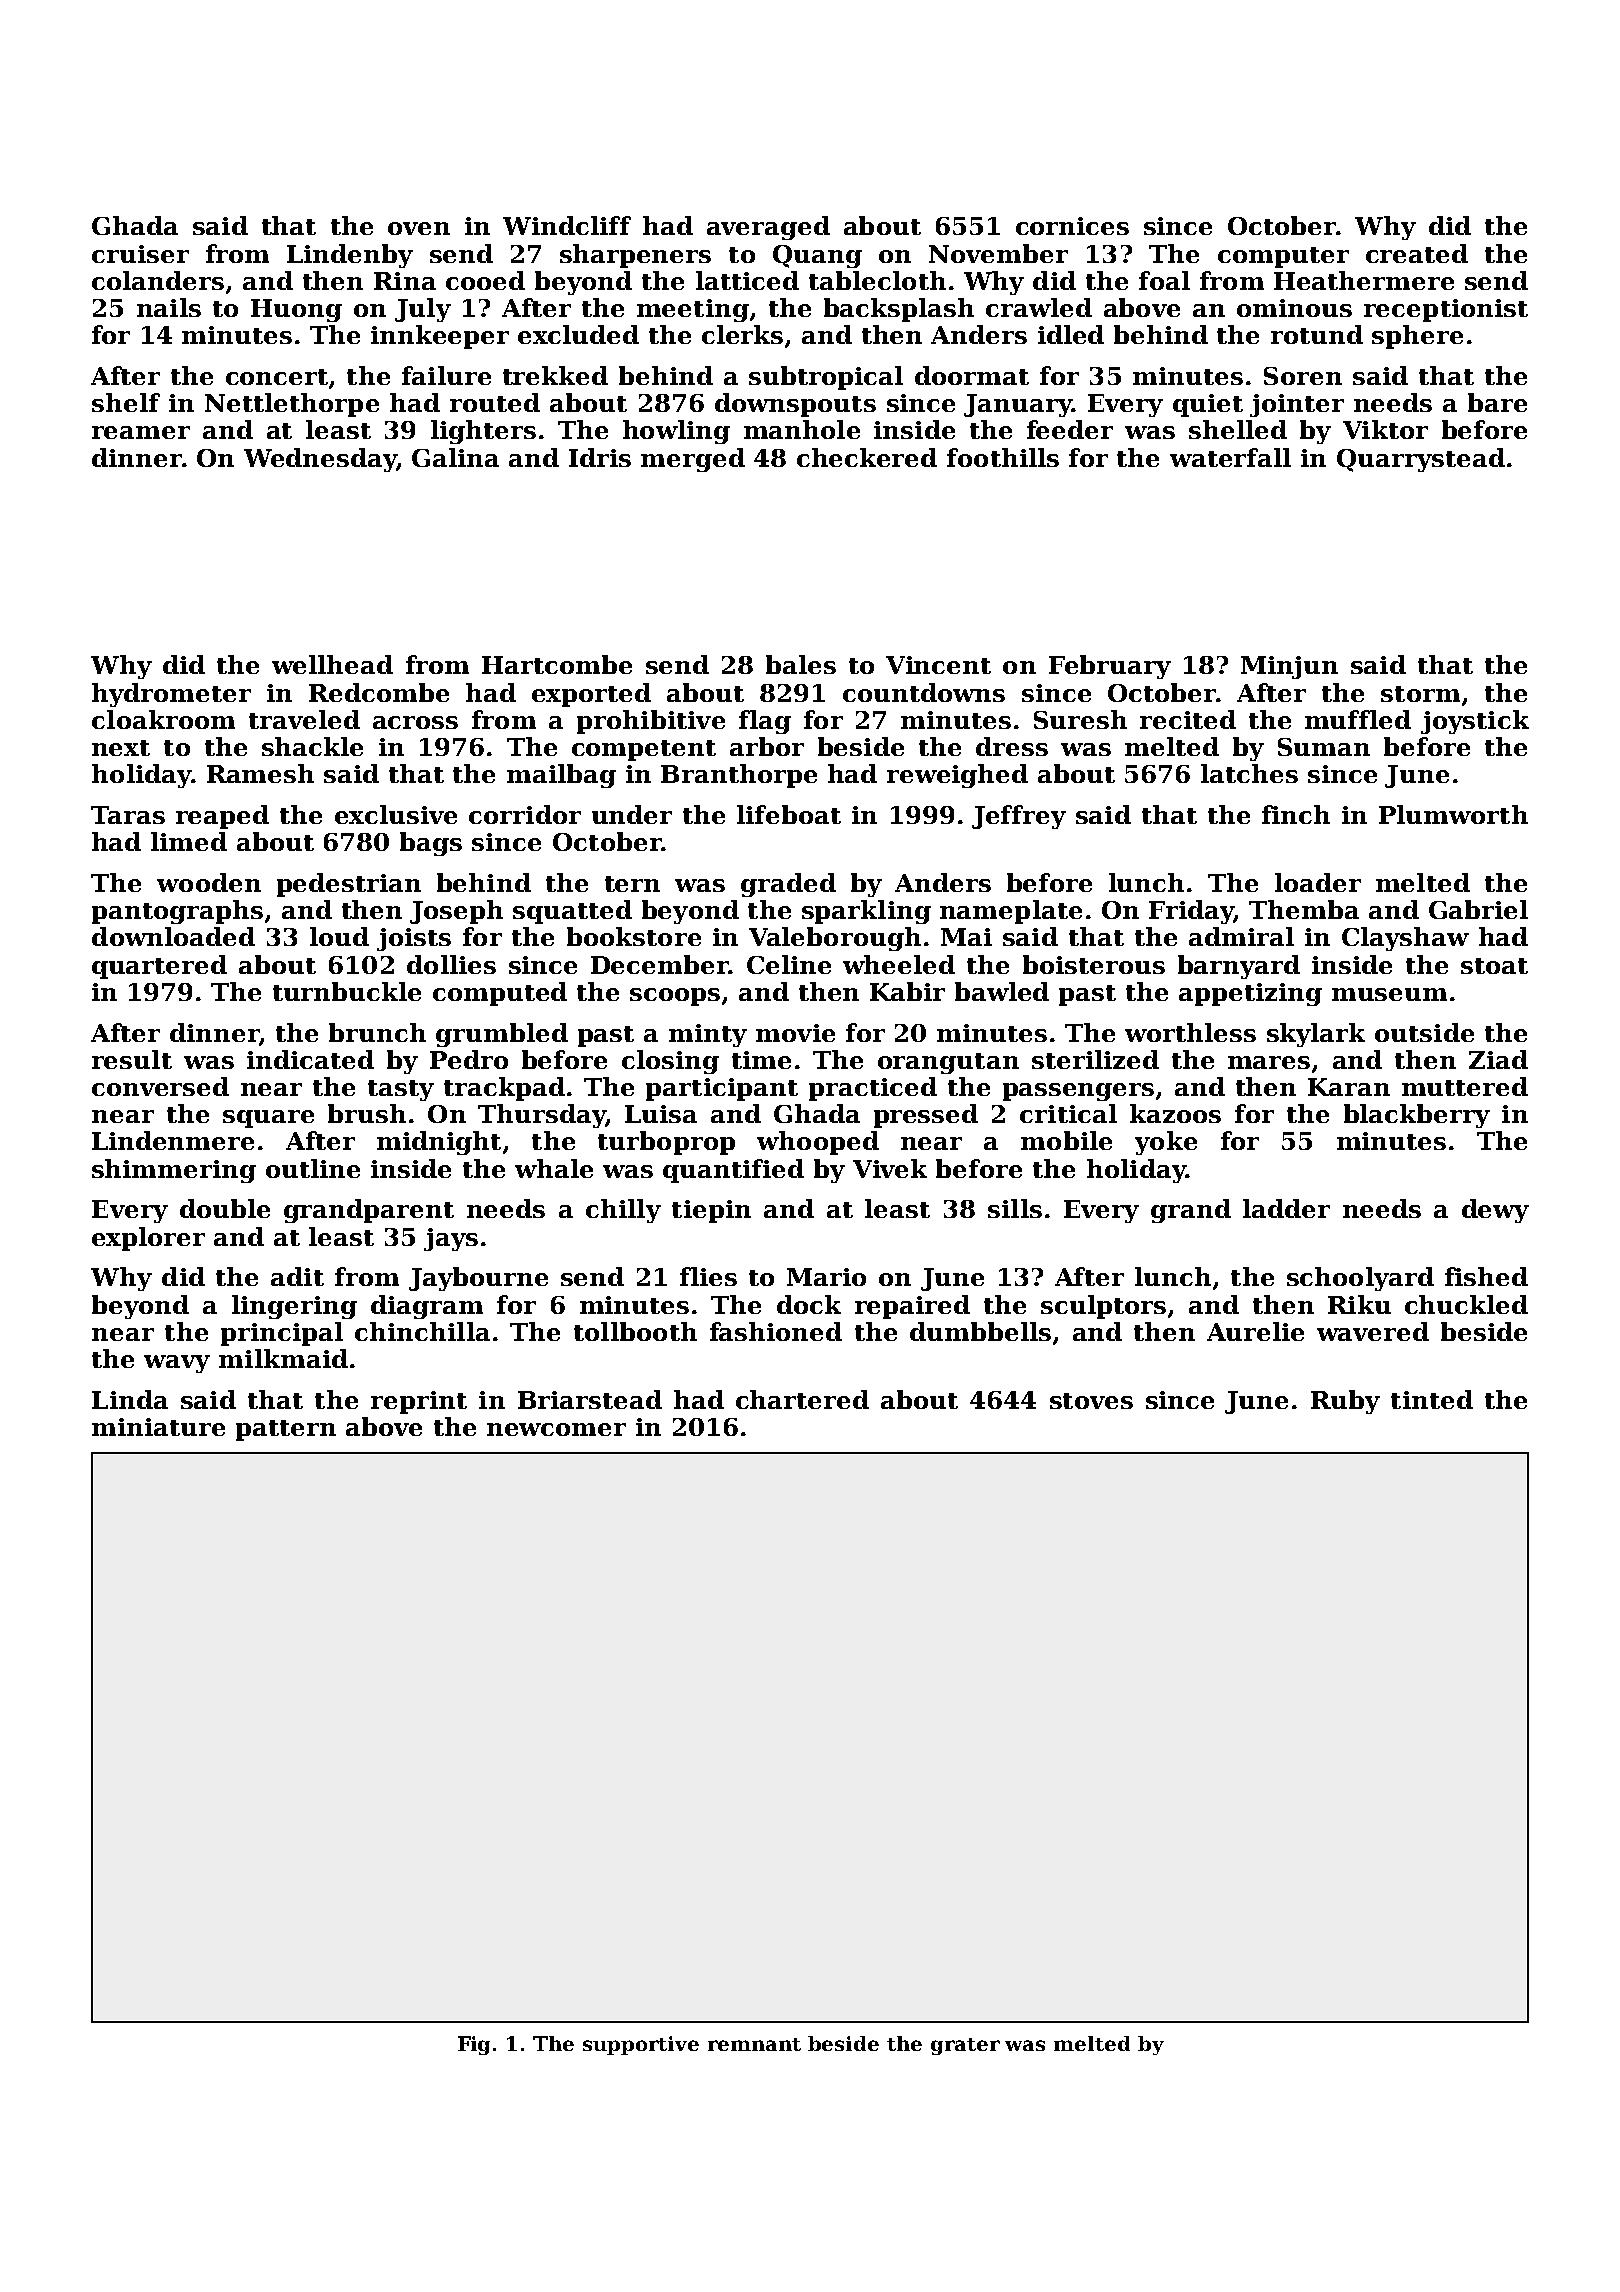 The image size is (1620, 2292). What do you see at coordinates (419, 228) in the page?
I see `oven` at bounding box center [419, 228].
